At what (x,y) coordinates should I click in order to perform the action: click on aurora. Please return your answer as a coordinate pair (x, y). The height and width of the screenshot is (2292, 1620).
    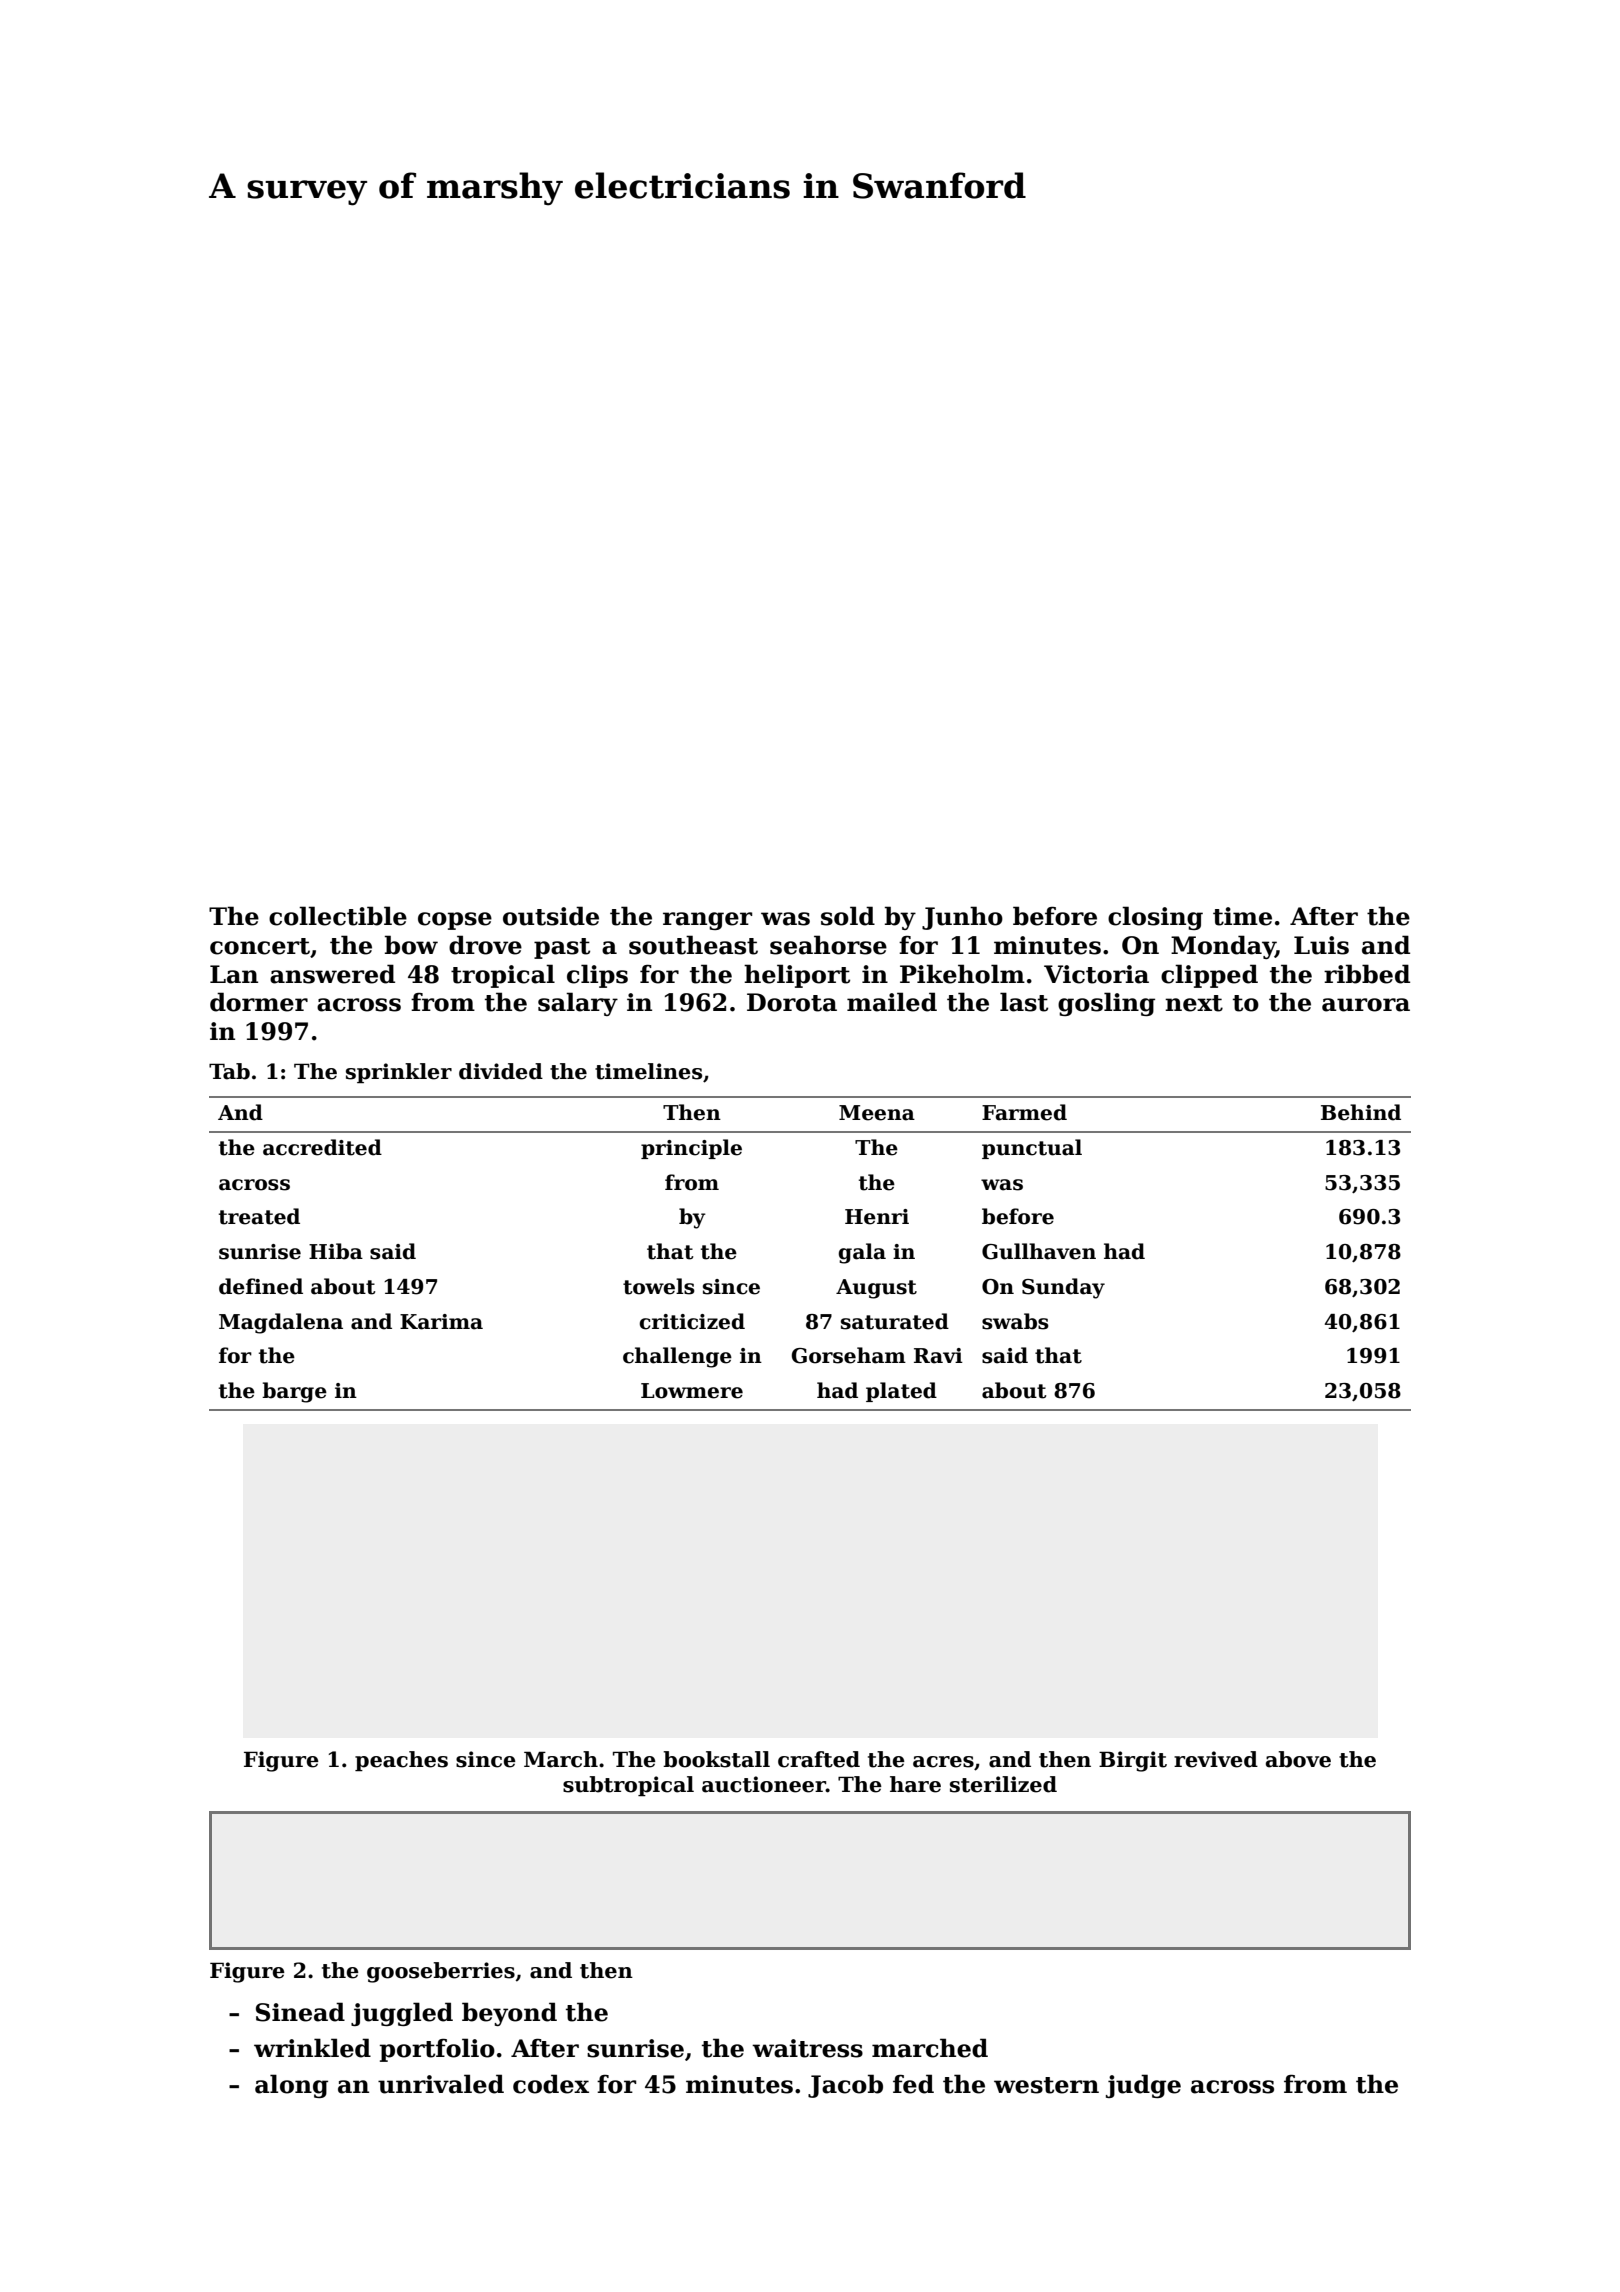
    Looking at the image, I should click on (1366, 1005).
